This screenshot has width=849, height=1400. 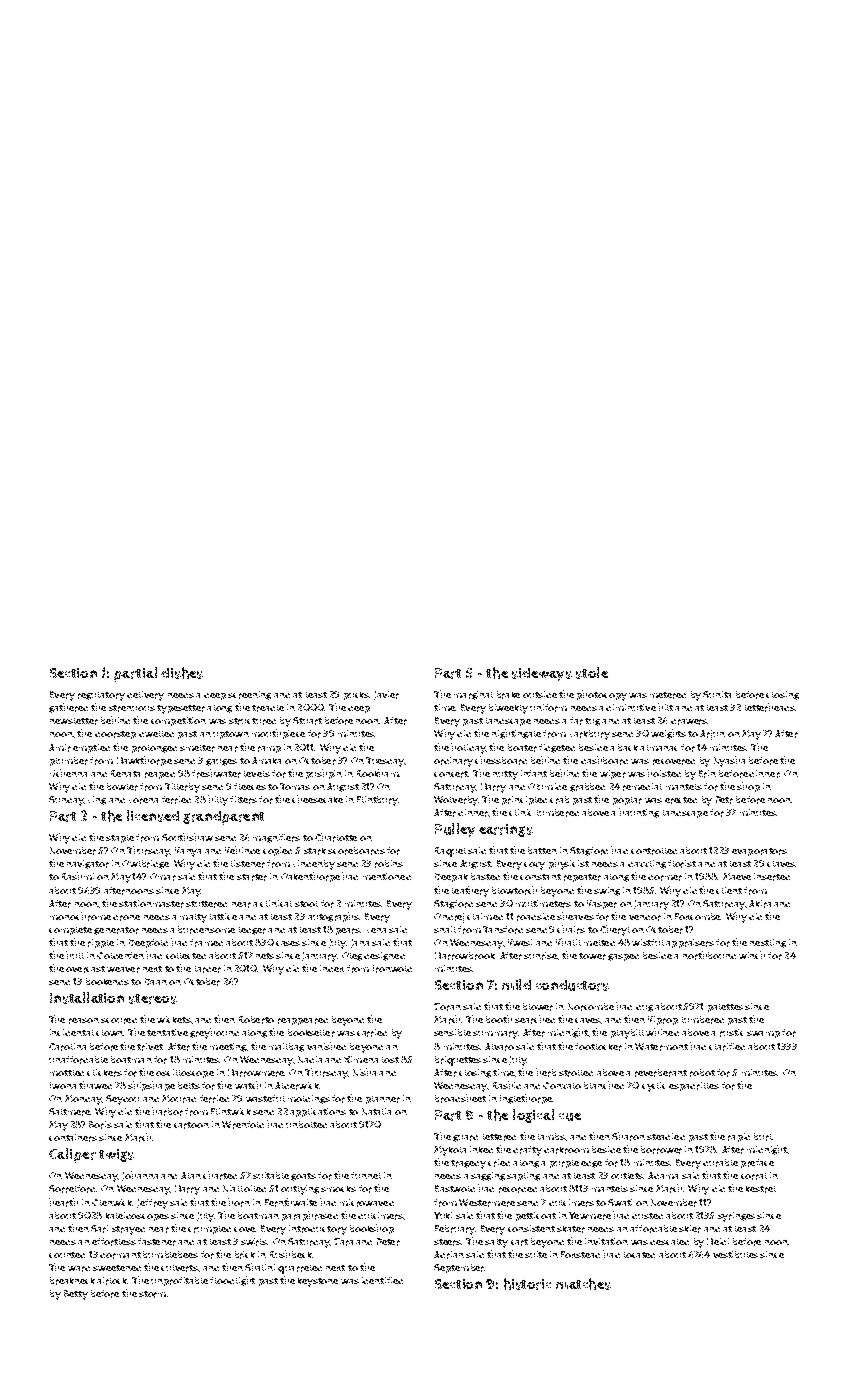 I want to click on earrings, so click(x=506, y=830).
